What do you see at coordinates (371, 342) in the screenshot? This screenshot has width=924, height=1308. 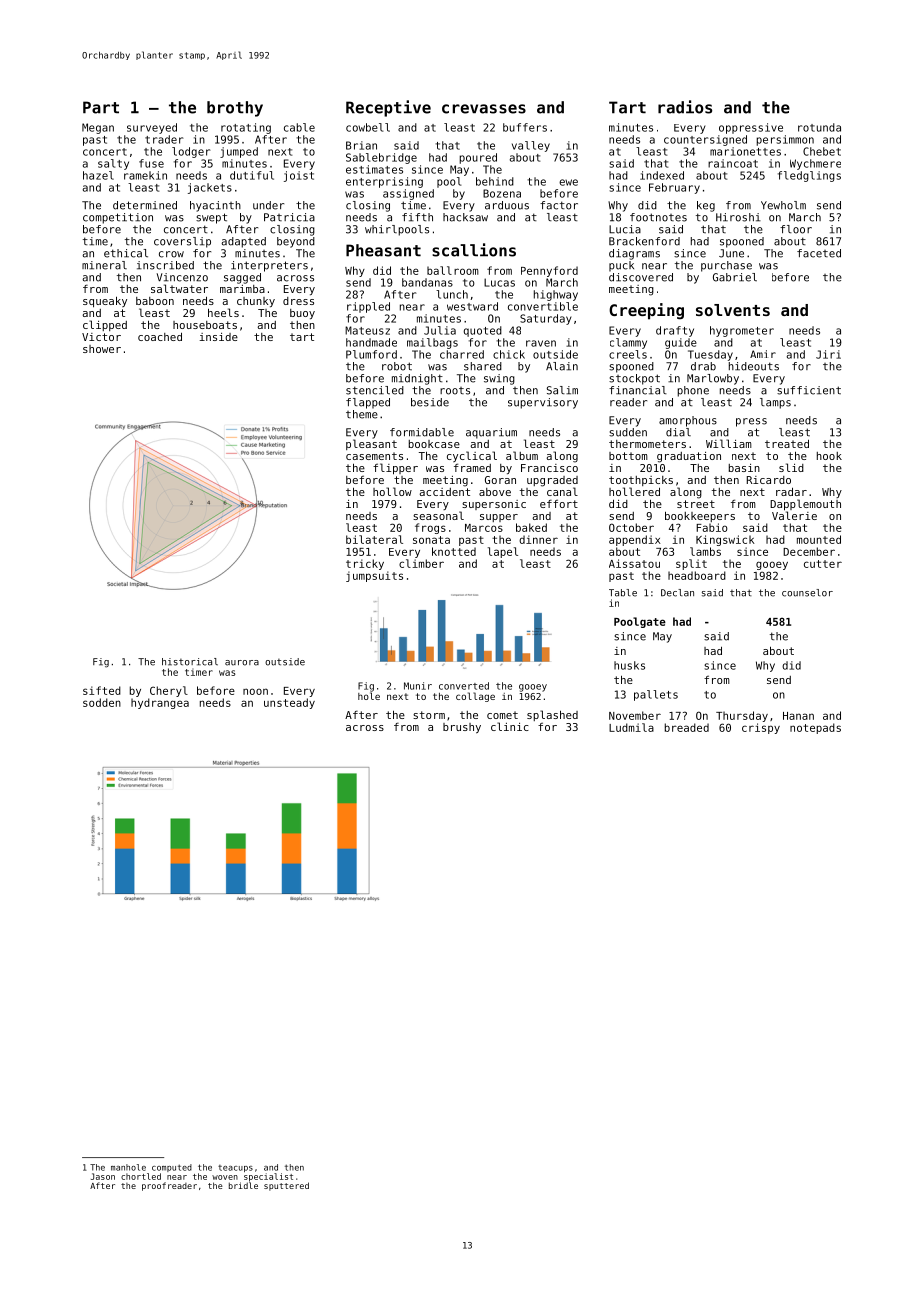 I see `handmade` at bounding box center [371, 342].
